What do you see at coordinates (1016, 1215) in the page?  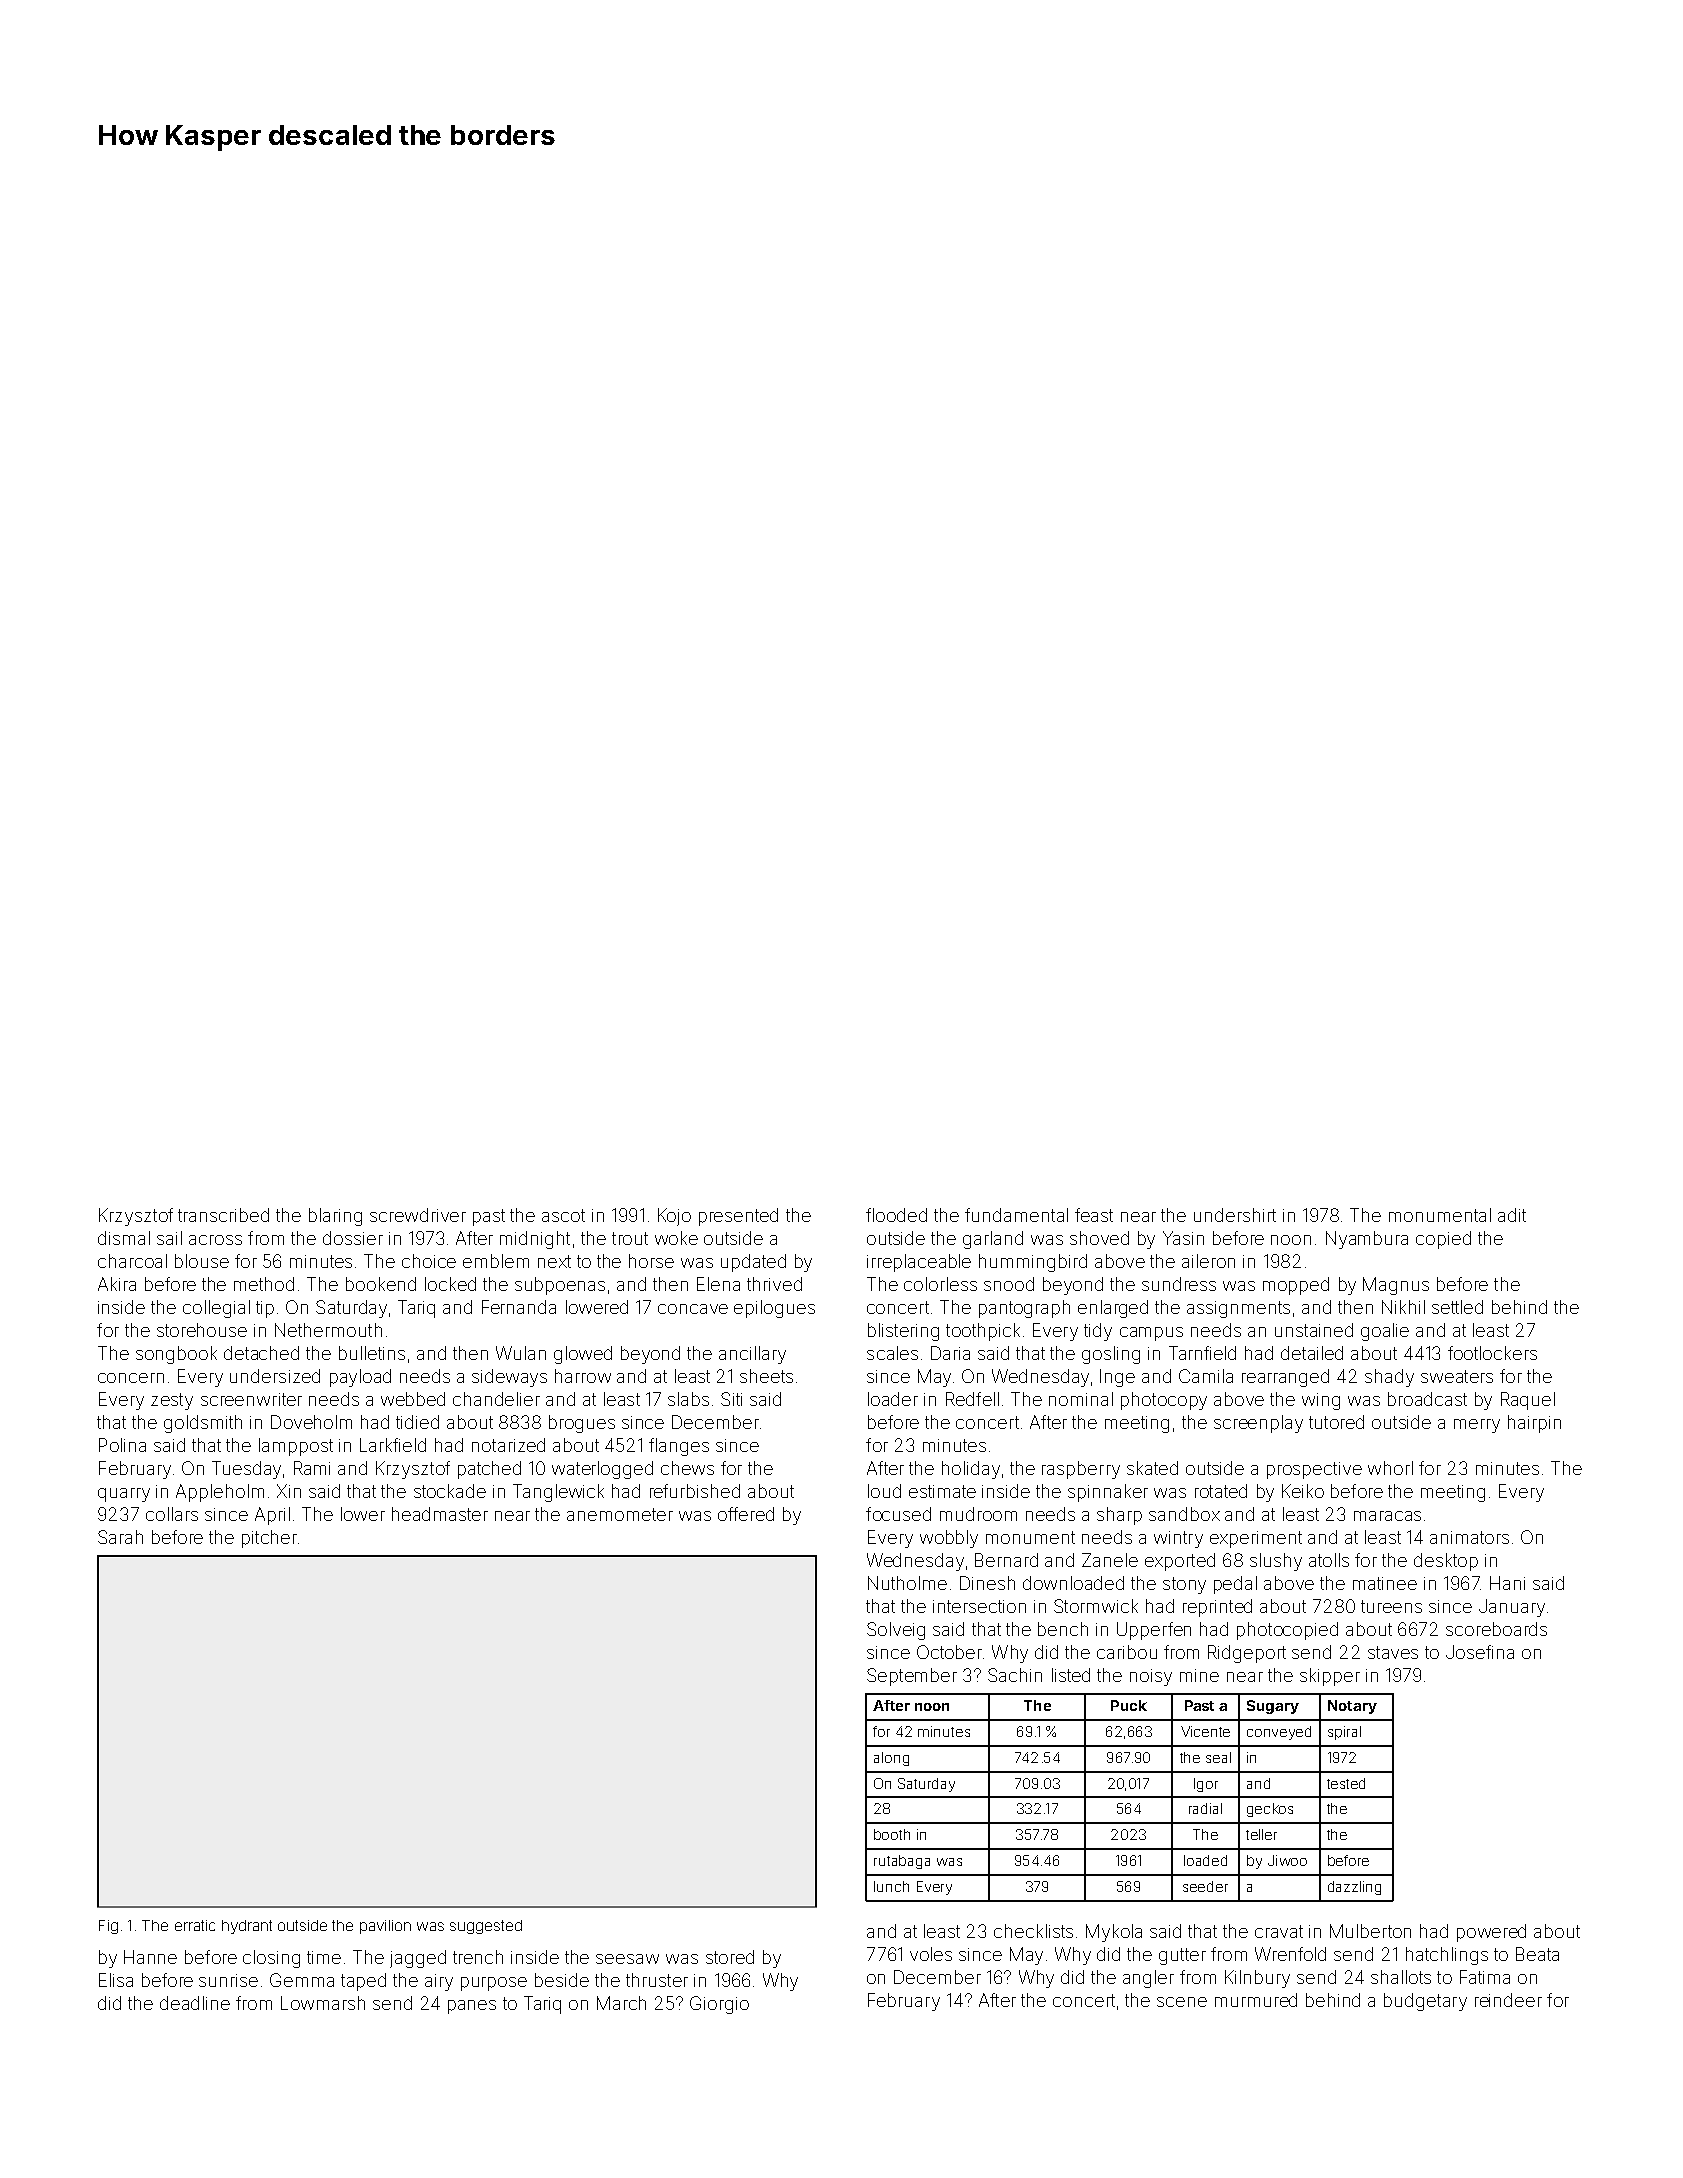 I see `fundamental` at bounding box center [1016, 1215].
